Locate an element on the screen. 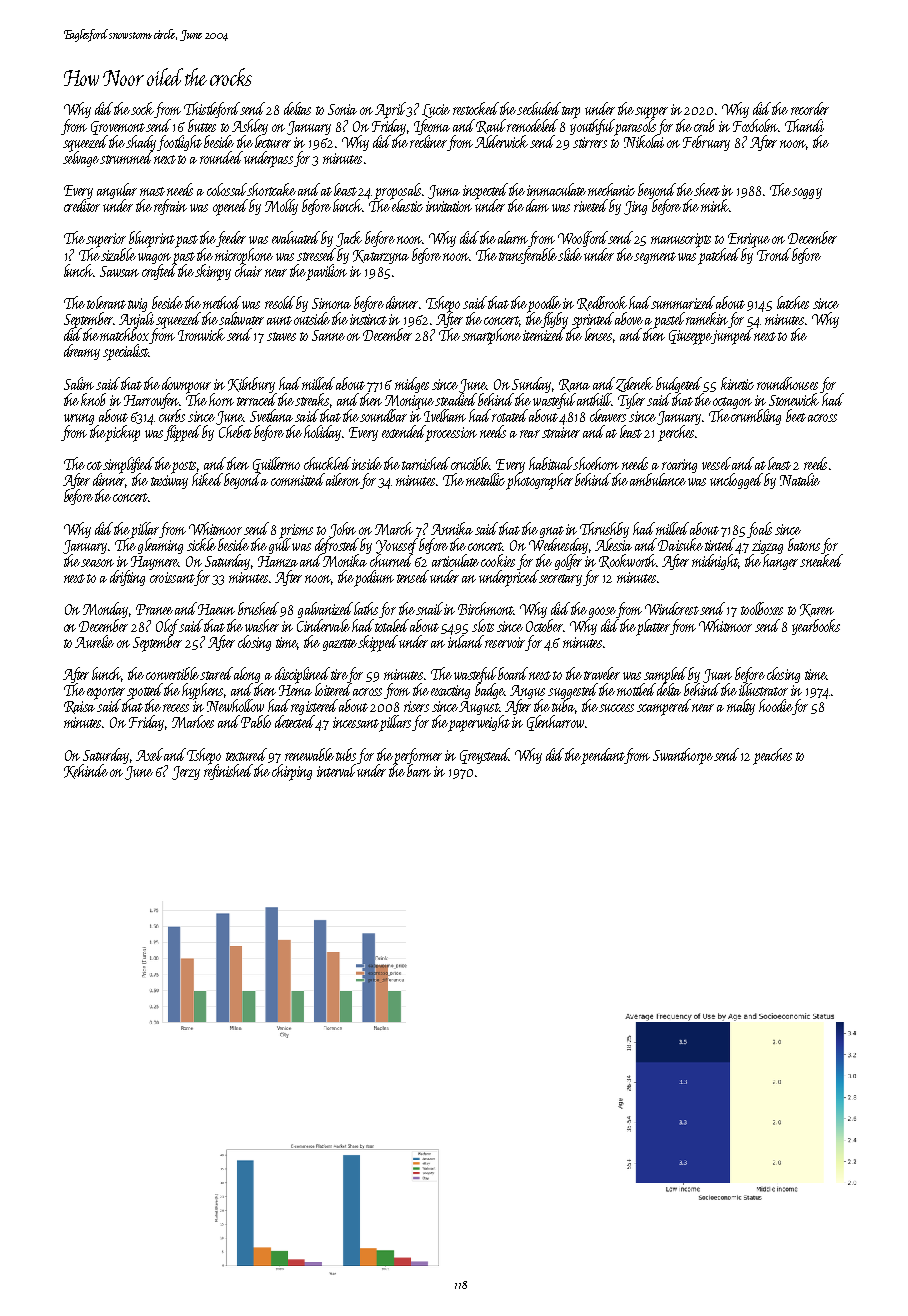  supper is located at coordinates (651, 113).
